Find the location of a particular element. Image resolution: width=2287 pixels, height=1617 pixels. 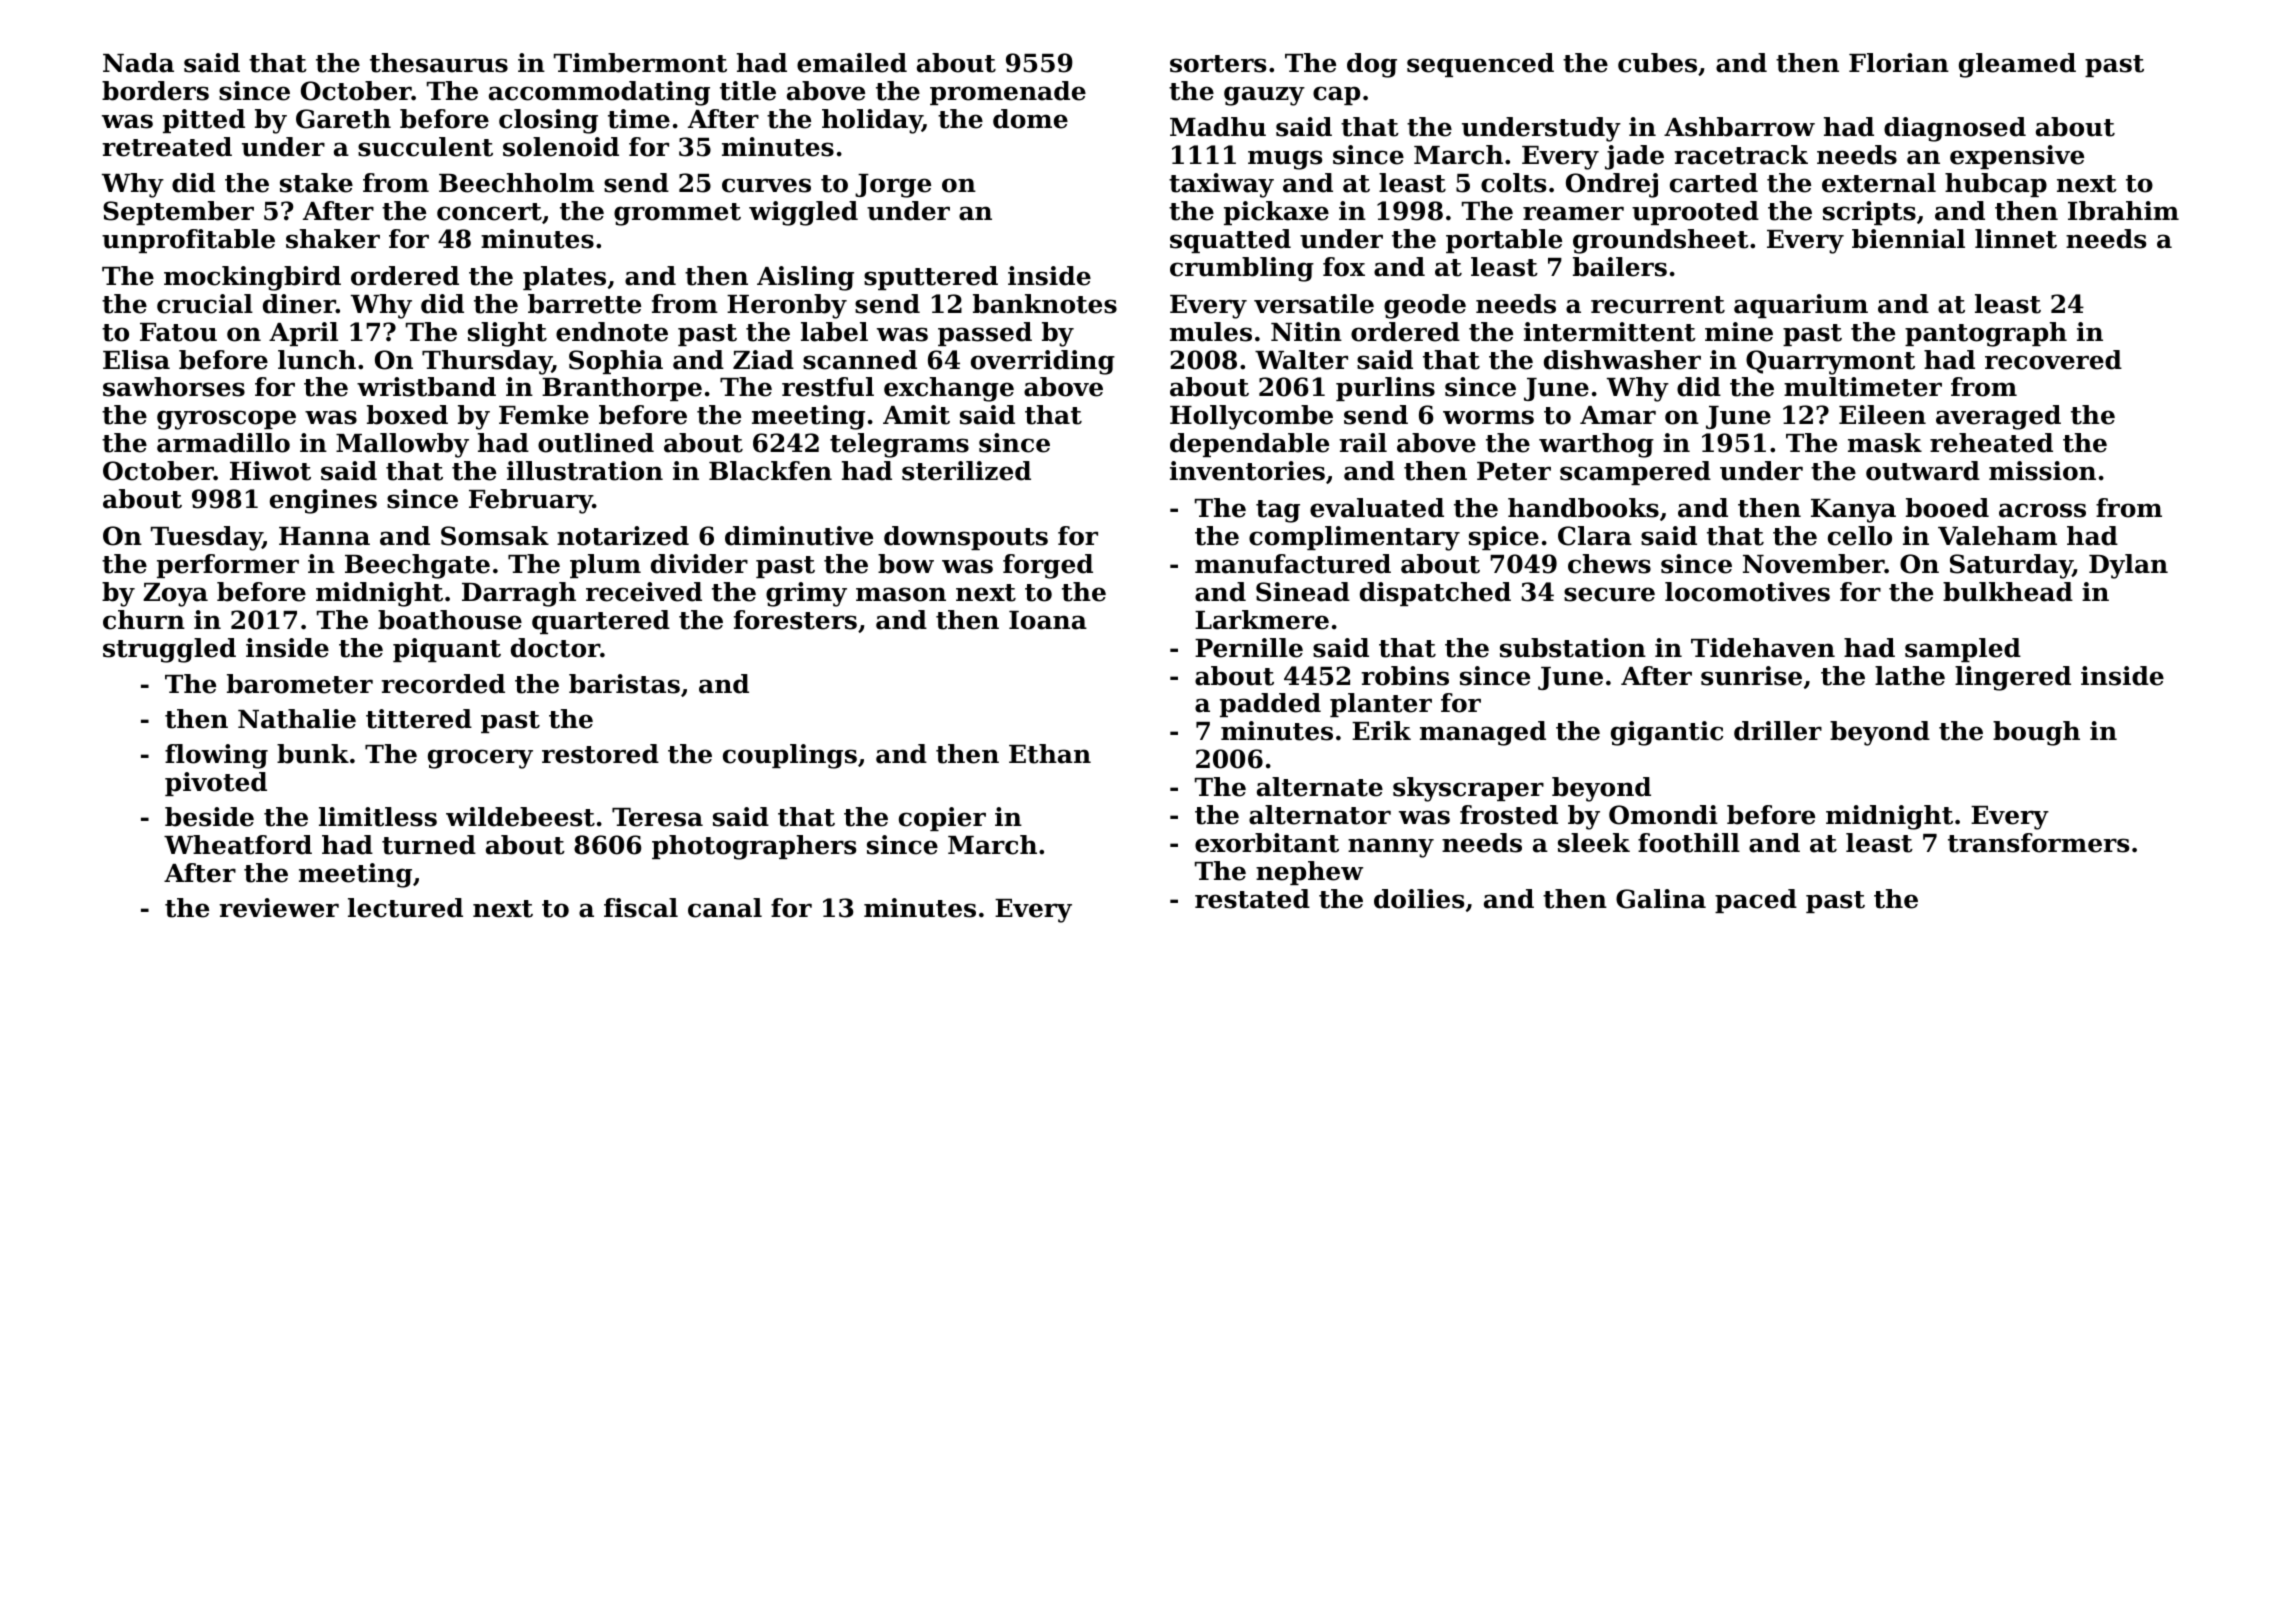

Florian is located at coordinates (1899, 63).
